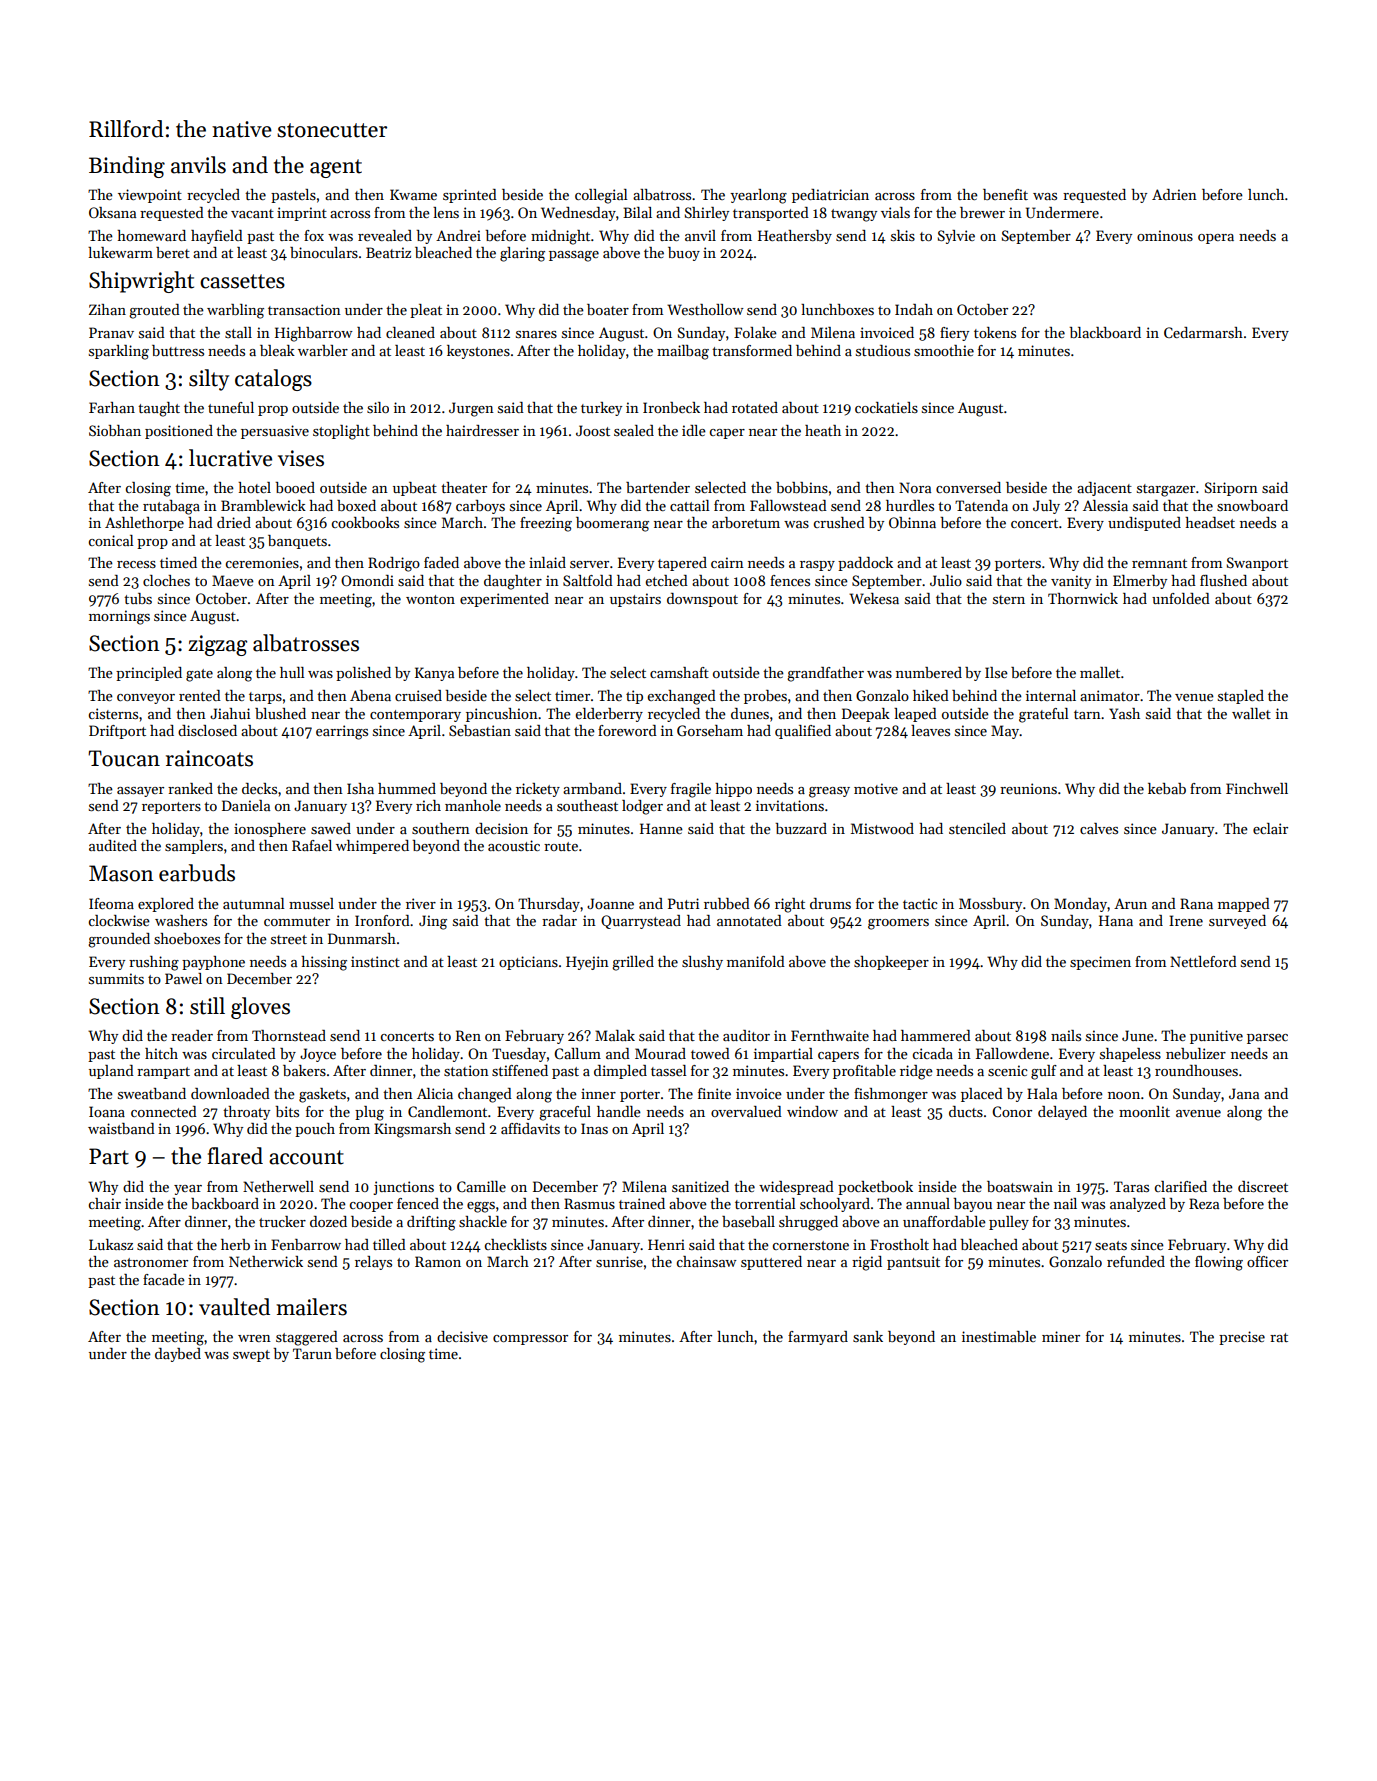 This screenshot has height=1781, width=1377. I want to click on sparkling, so click(119, 352).
